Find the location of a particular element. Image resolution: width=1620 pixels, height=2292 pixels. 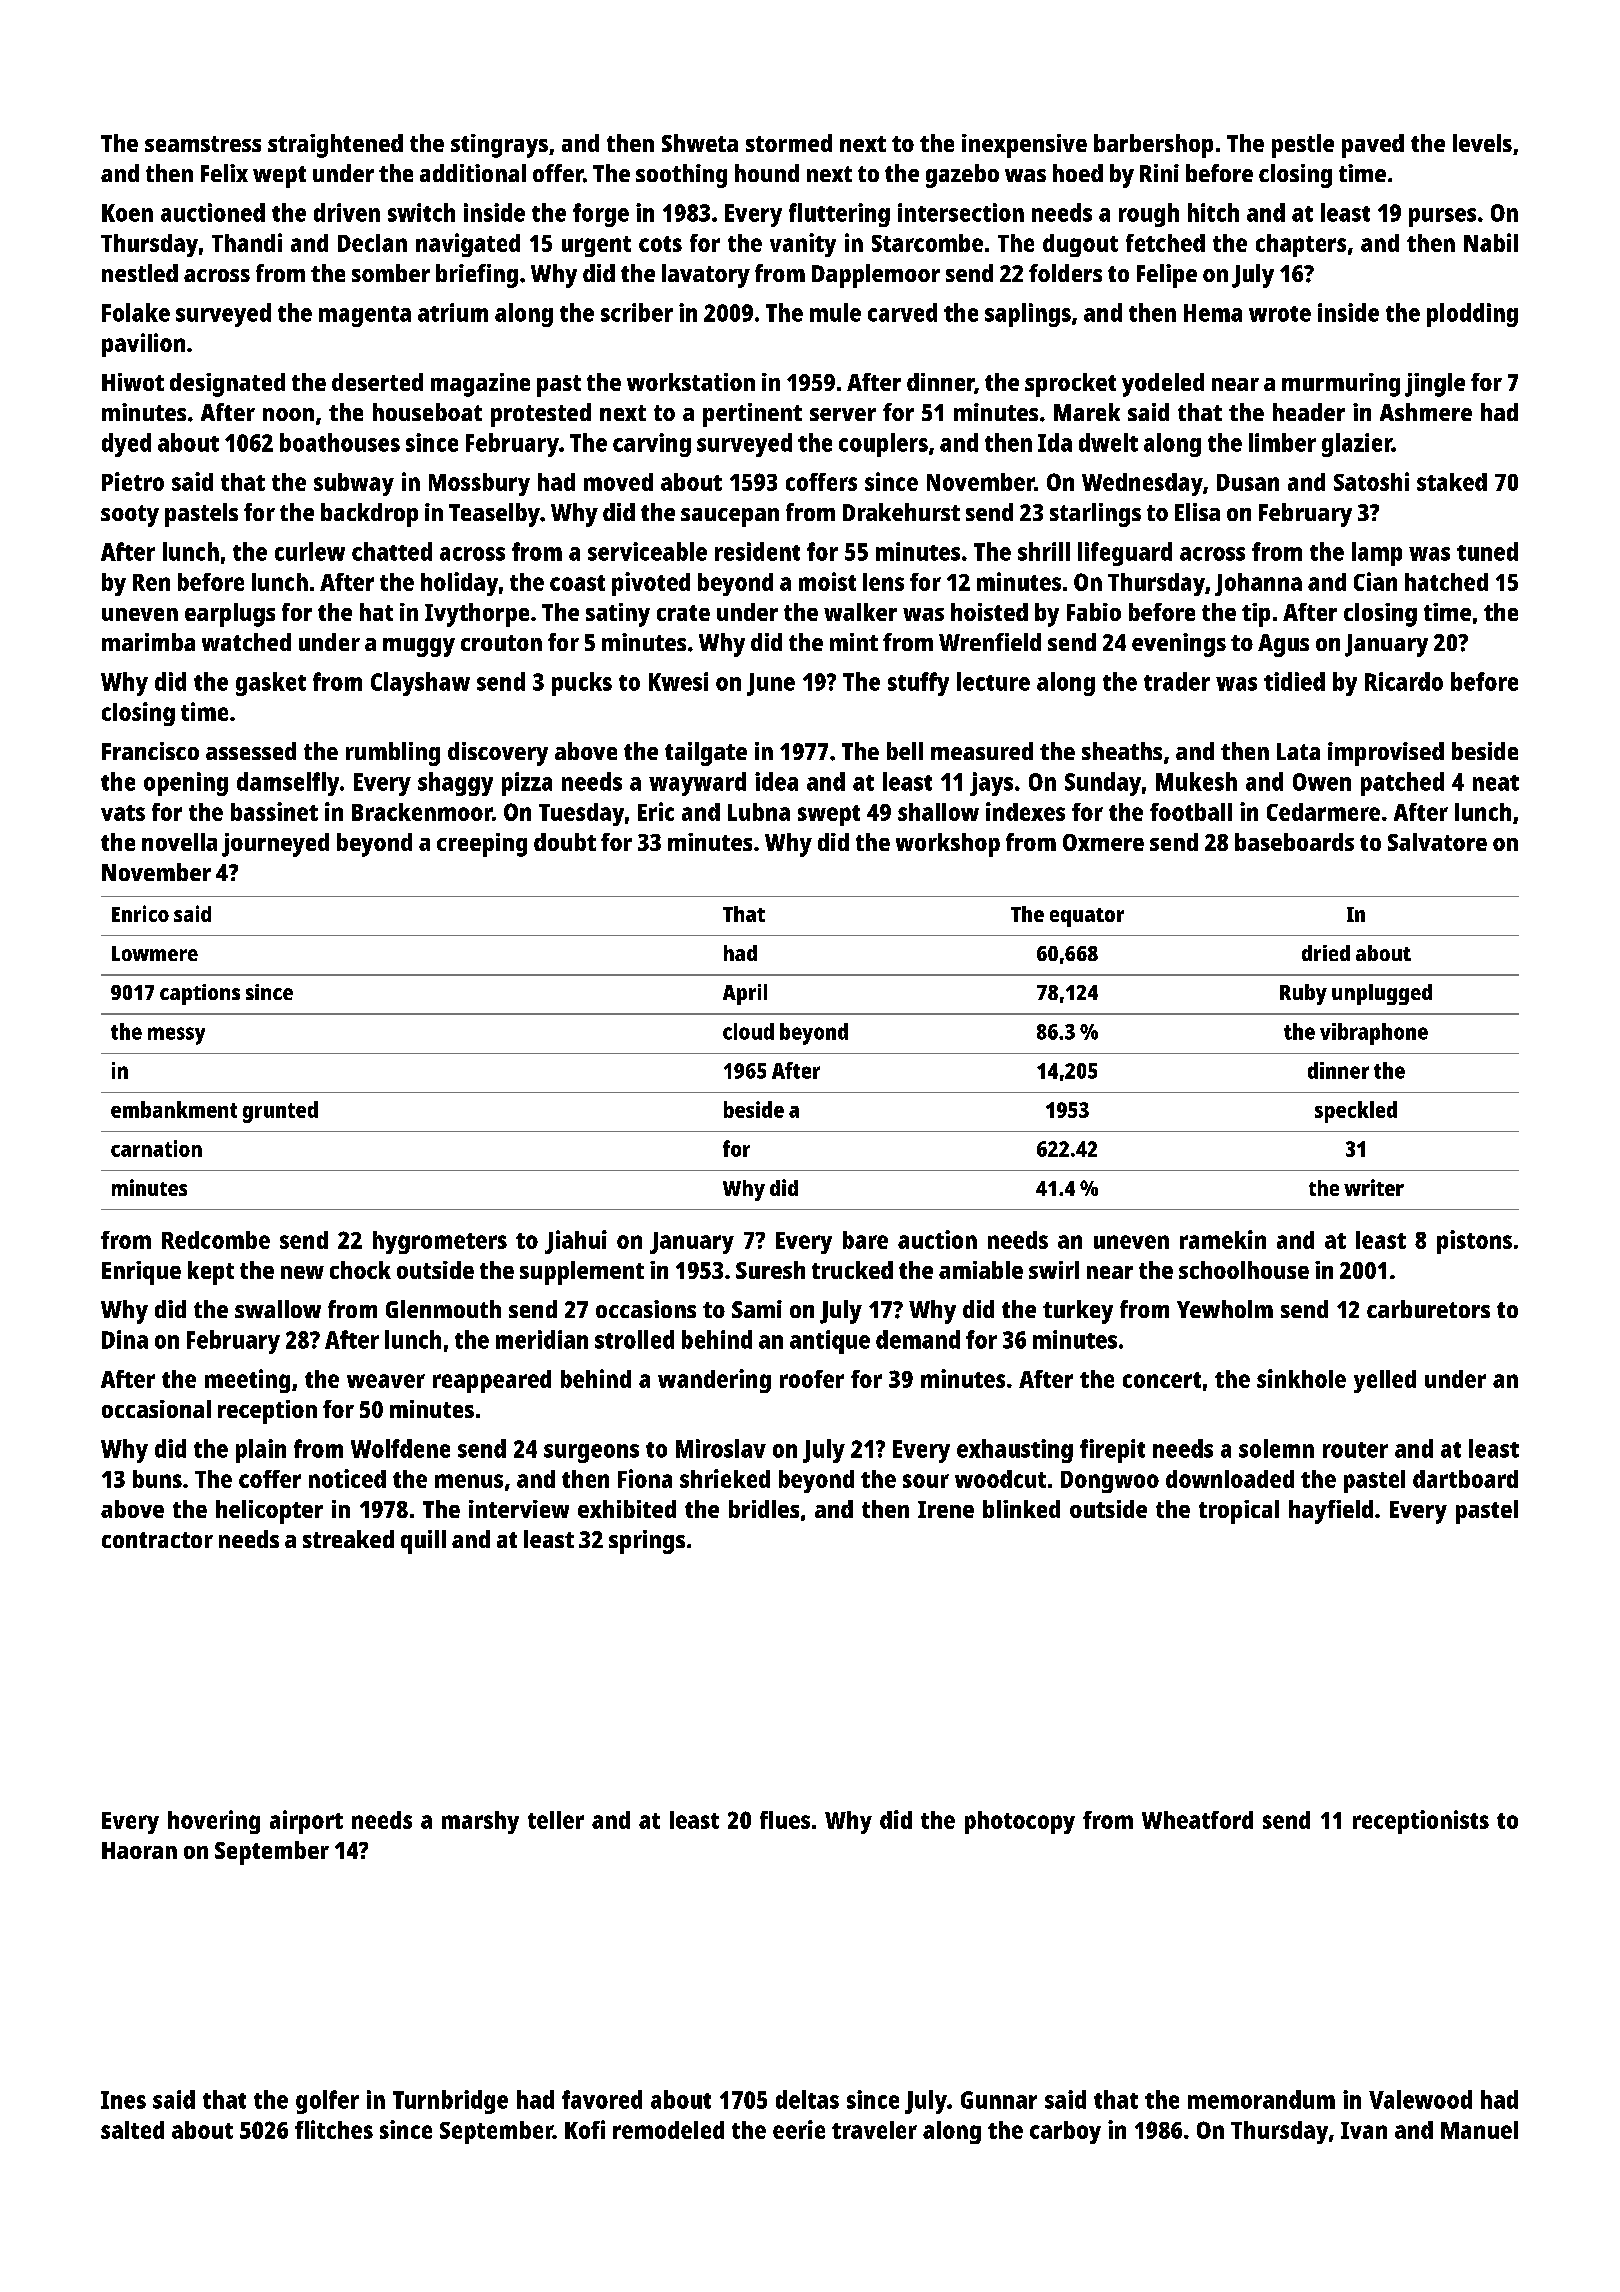

cloud is located at coordinates (748, 1031).
